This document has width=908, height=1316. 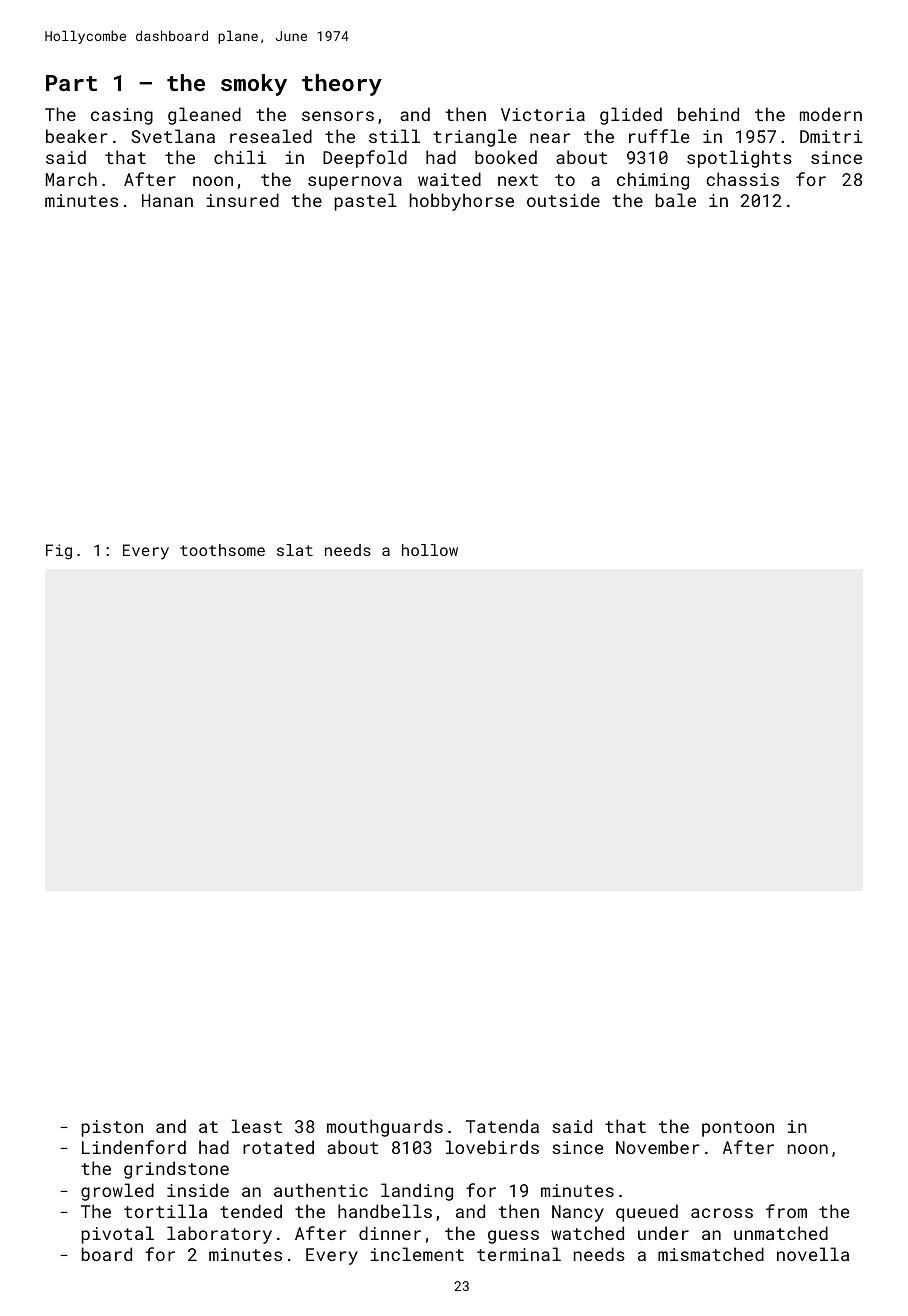 I want to click on slat, so click(x=295, y=550).
